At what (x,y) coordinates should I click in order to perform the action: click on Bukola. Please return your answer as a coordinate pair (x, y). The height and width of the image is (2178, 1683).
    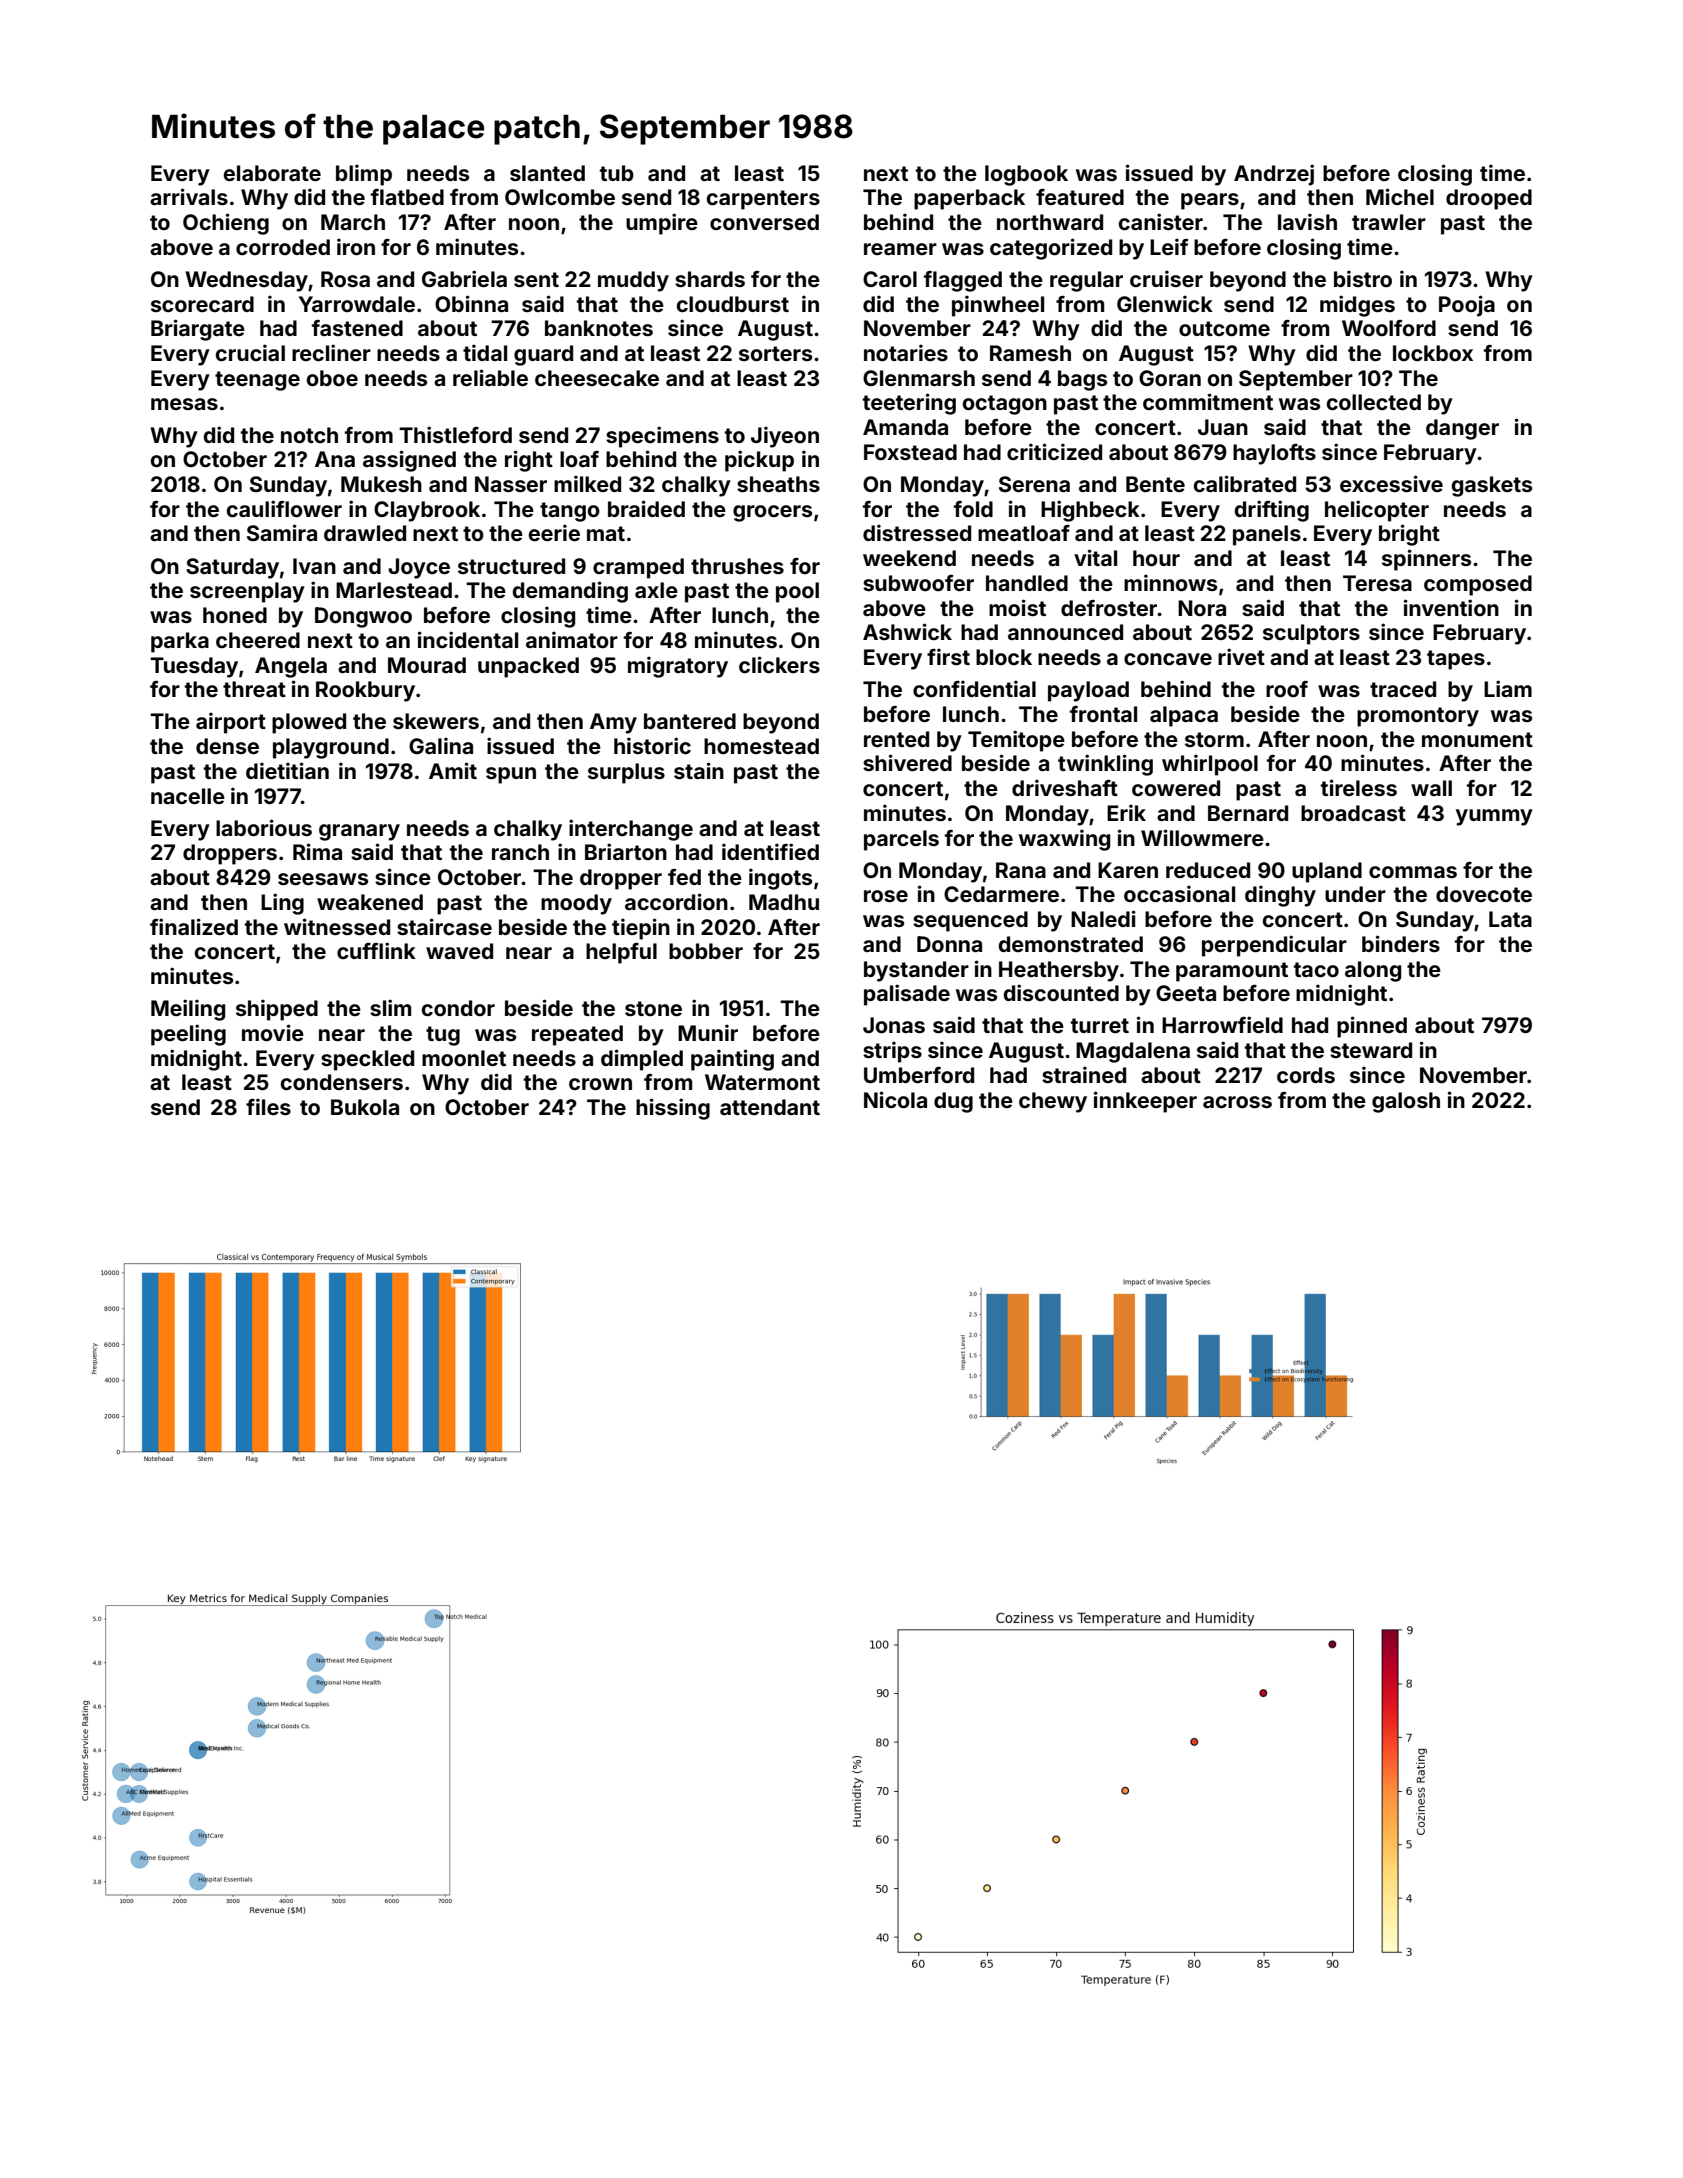
    Looking at the image, I should click on (365, 1107).
